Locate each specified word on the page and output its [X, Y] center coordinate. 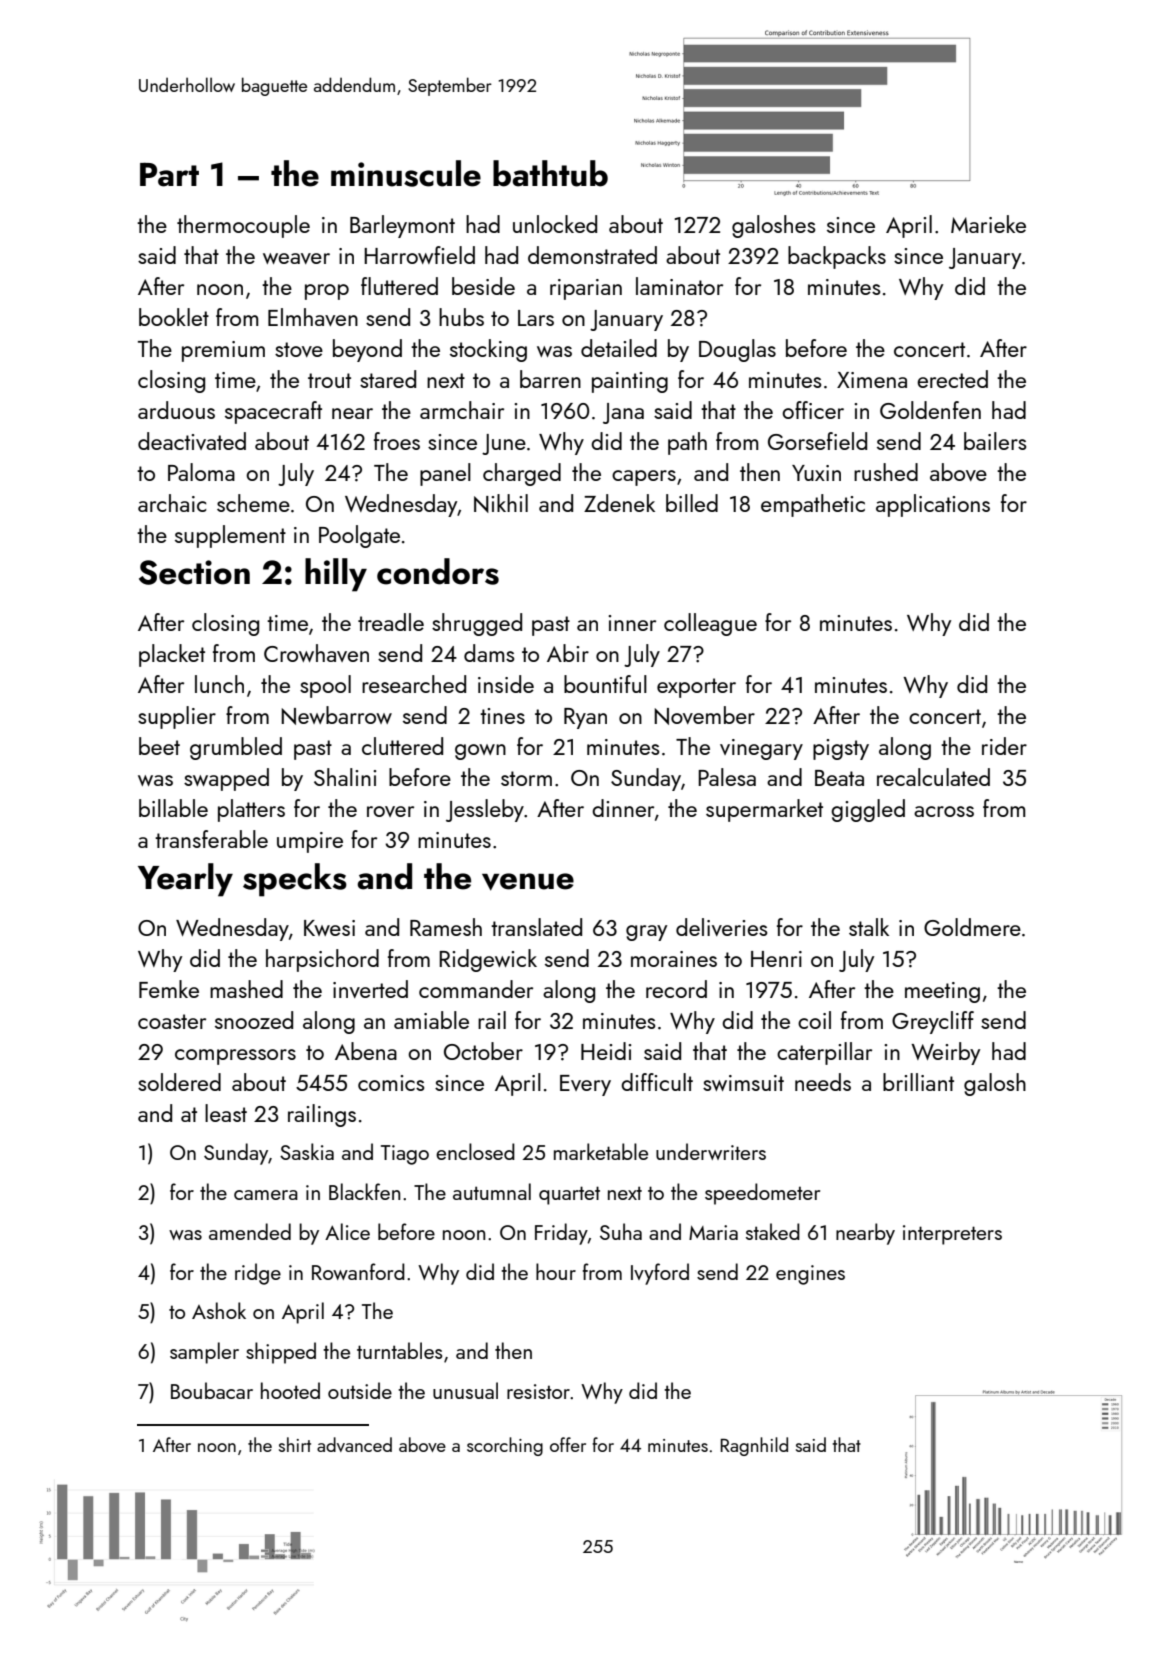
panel [445, 474]
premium [223, 351]
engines [810, 1275]
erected [952, 379]
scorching [505, 1446]
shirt [295, 1444]
